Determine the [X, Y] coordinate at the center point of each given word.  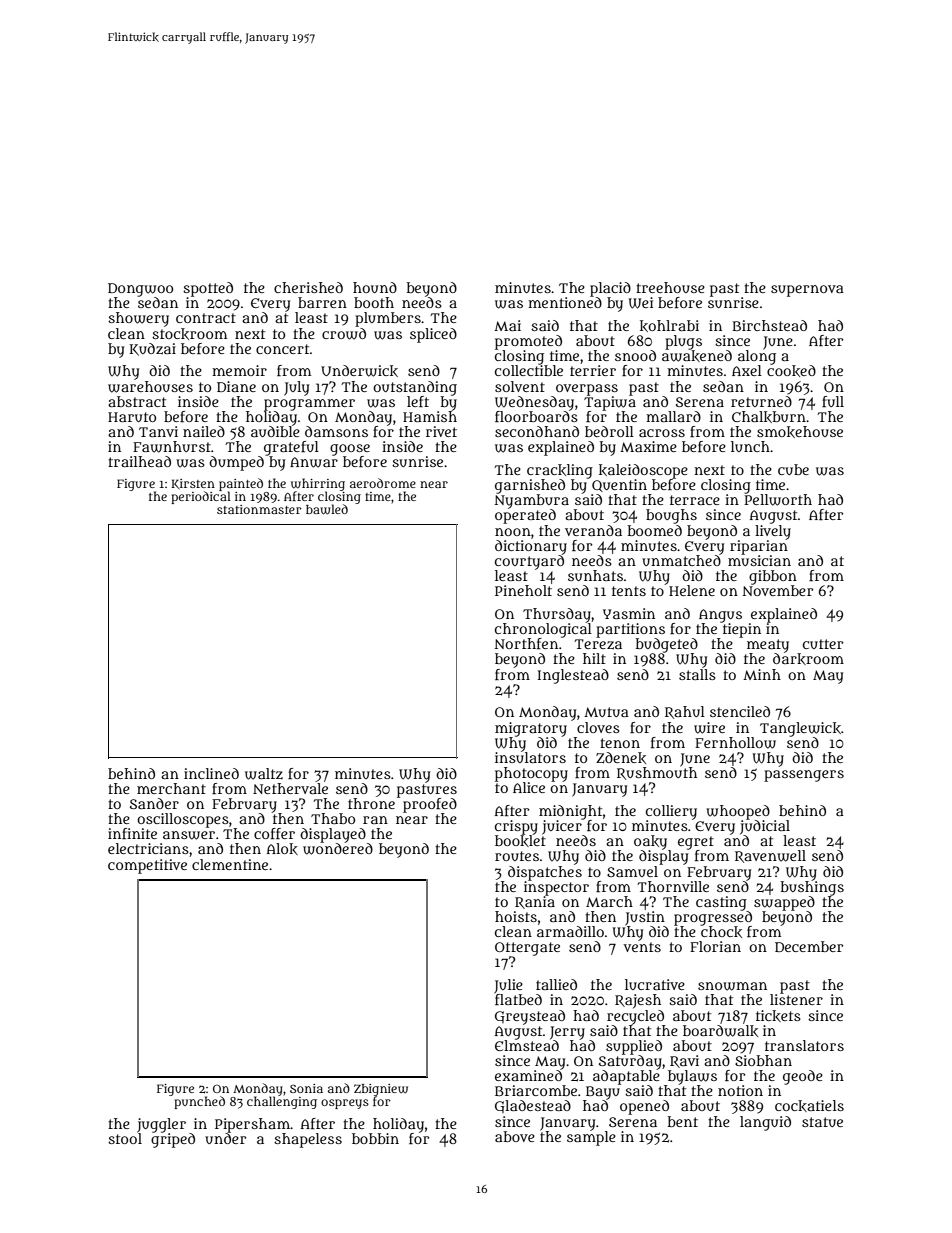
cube [793, 469]
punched [199, 1102]
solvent [520, 386]
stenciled [740, 711]
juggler [161, 1125]
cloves [598, 727]
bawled [327, 509]
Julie [508, 986]
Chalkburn [769, 417]
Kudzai [153, 349]
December [809, 946]
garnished [530, 486]
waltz [264, 774]
